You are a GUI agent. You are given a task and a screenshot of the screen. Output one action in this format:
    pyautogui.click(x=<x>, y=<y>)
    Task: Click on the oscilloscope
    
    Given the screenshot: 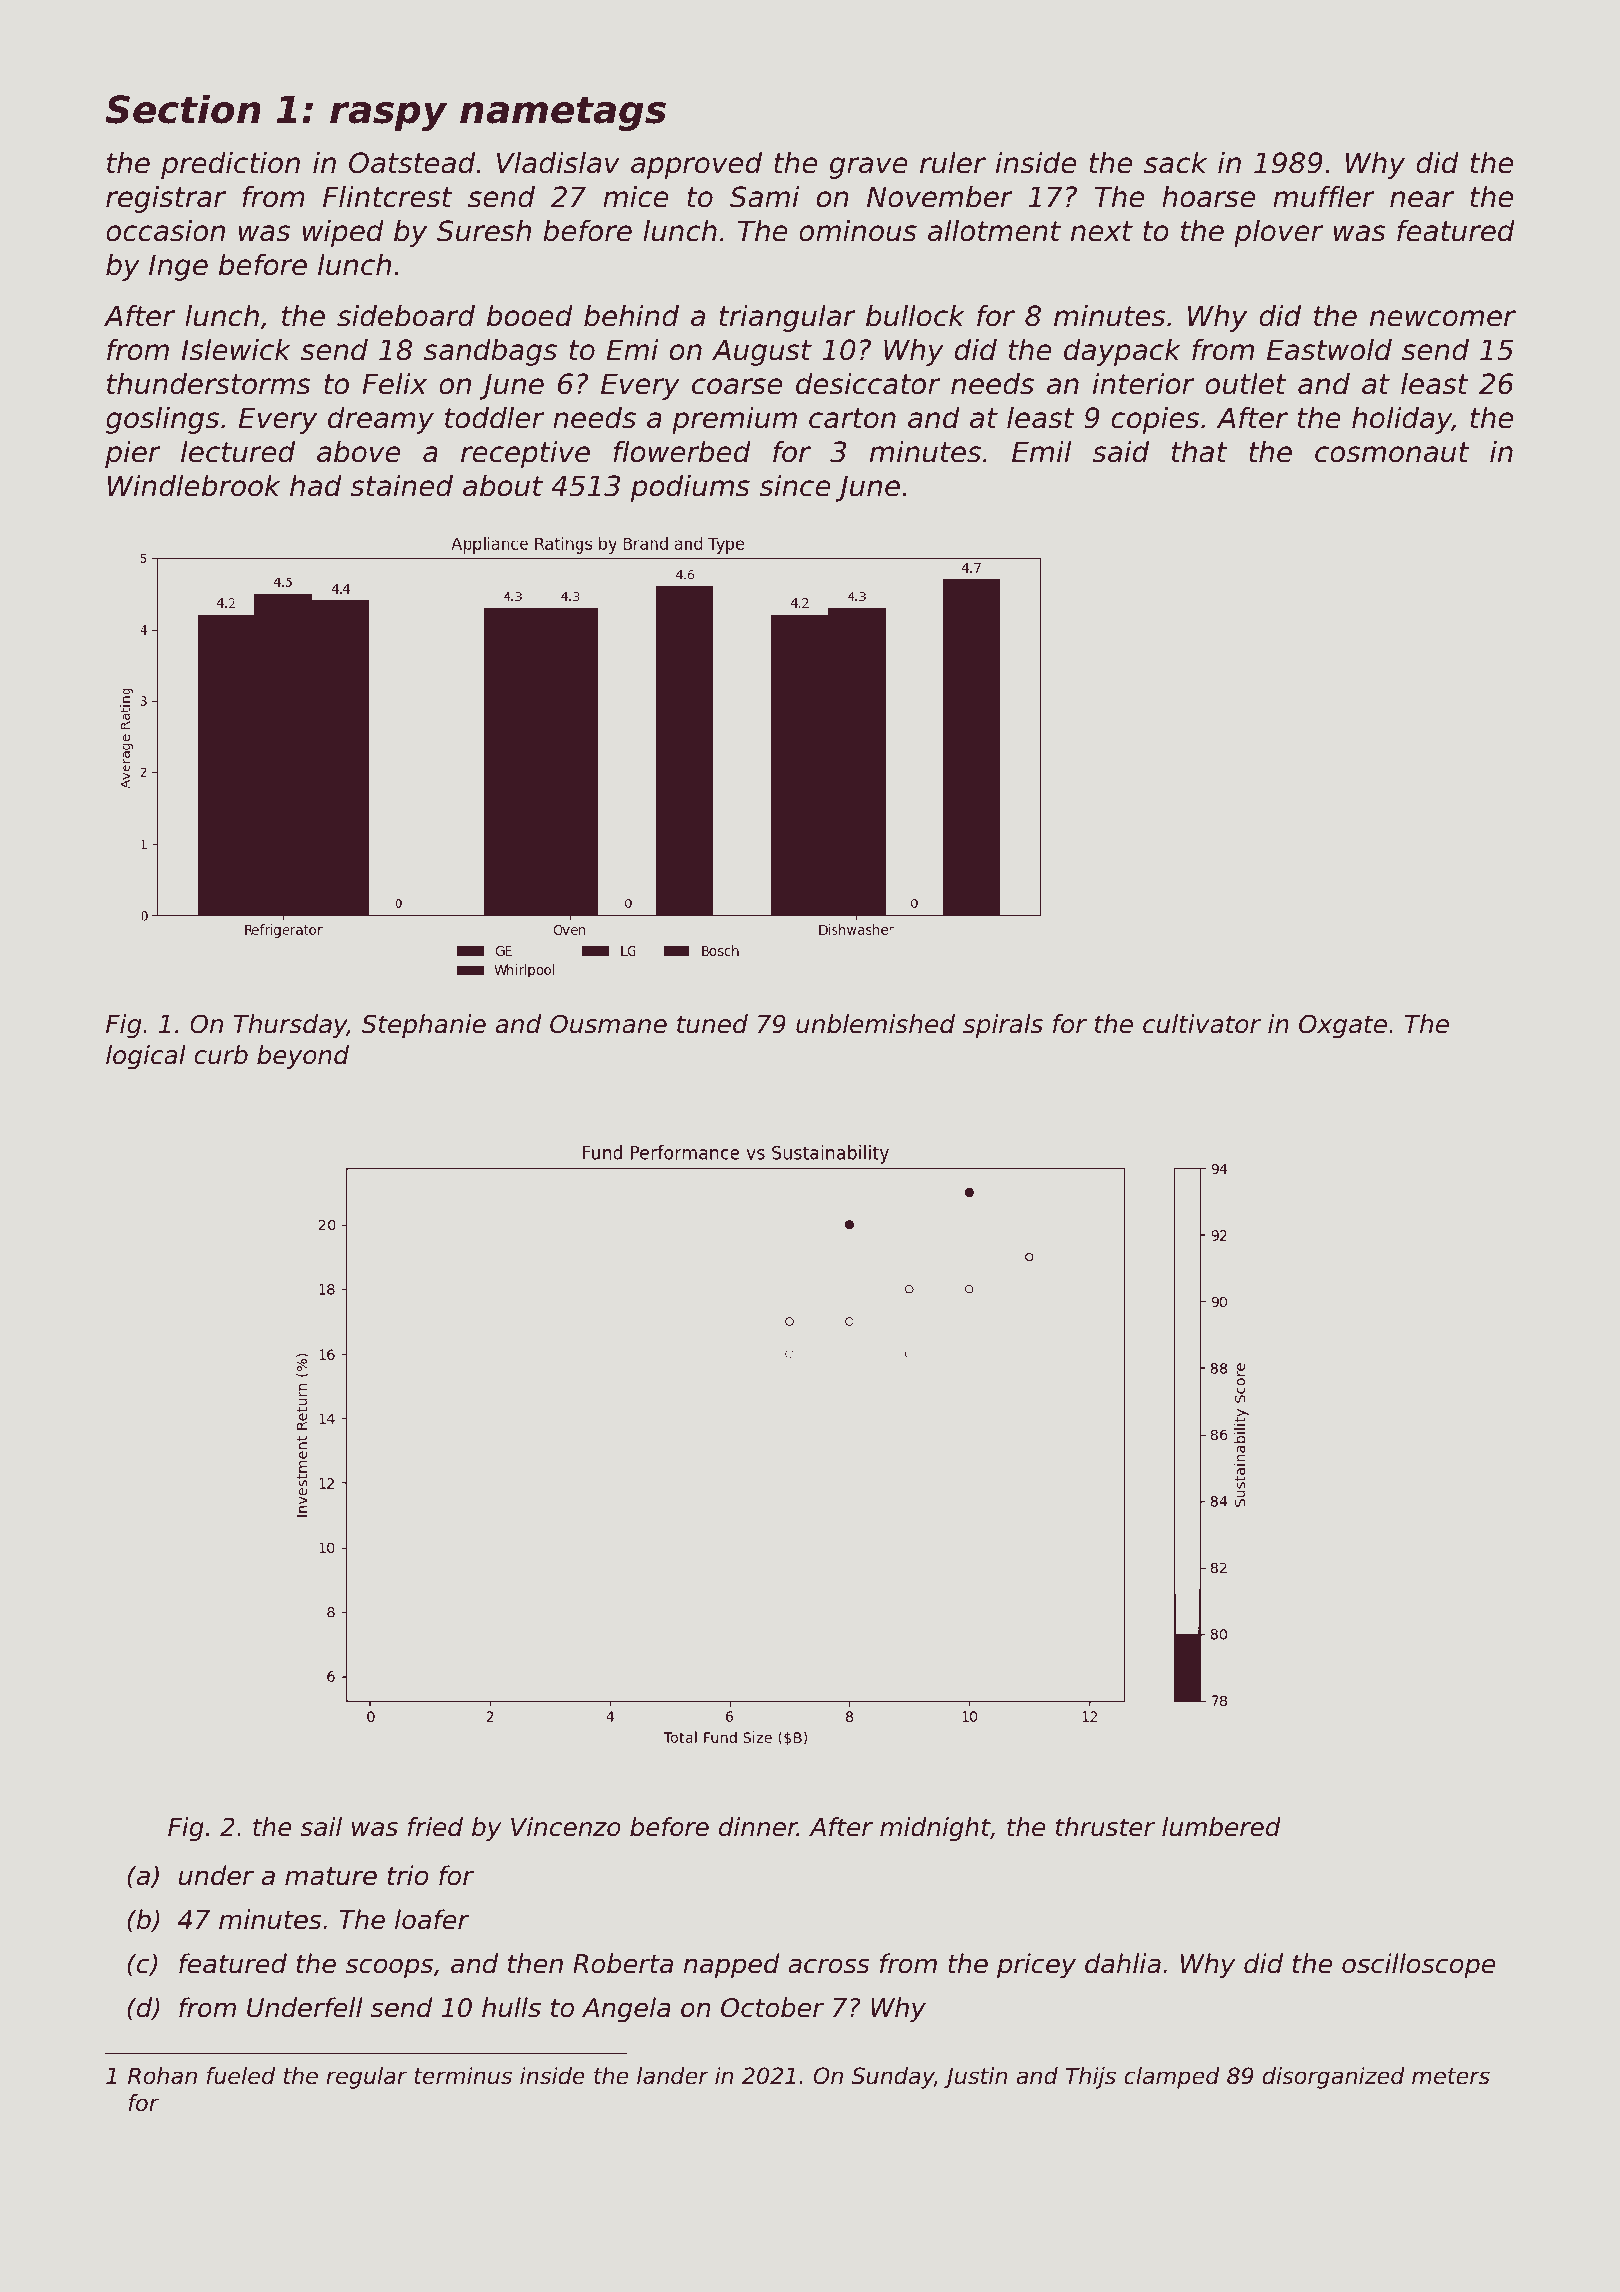 What is the action you would take?
    pyautogui.click(x=1419, y=1966)
